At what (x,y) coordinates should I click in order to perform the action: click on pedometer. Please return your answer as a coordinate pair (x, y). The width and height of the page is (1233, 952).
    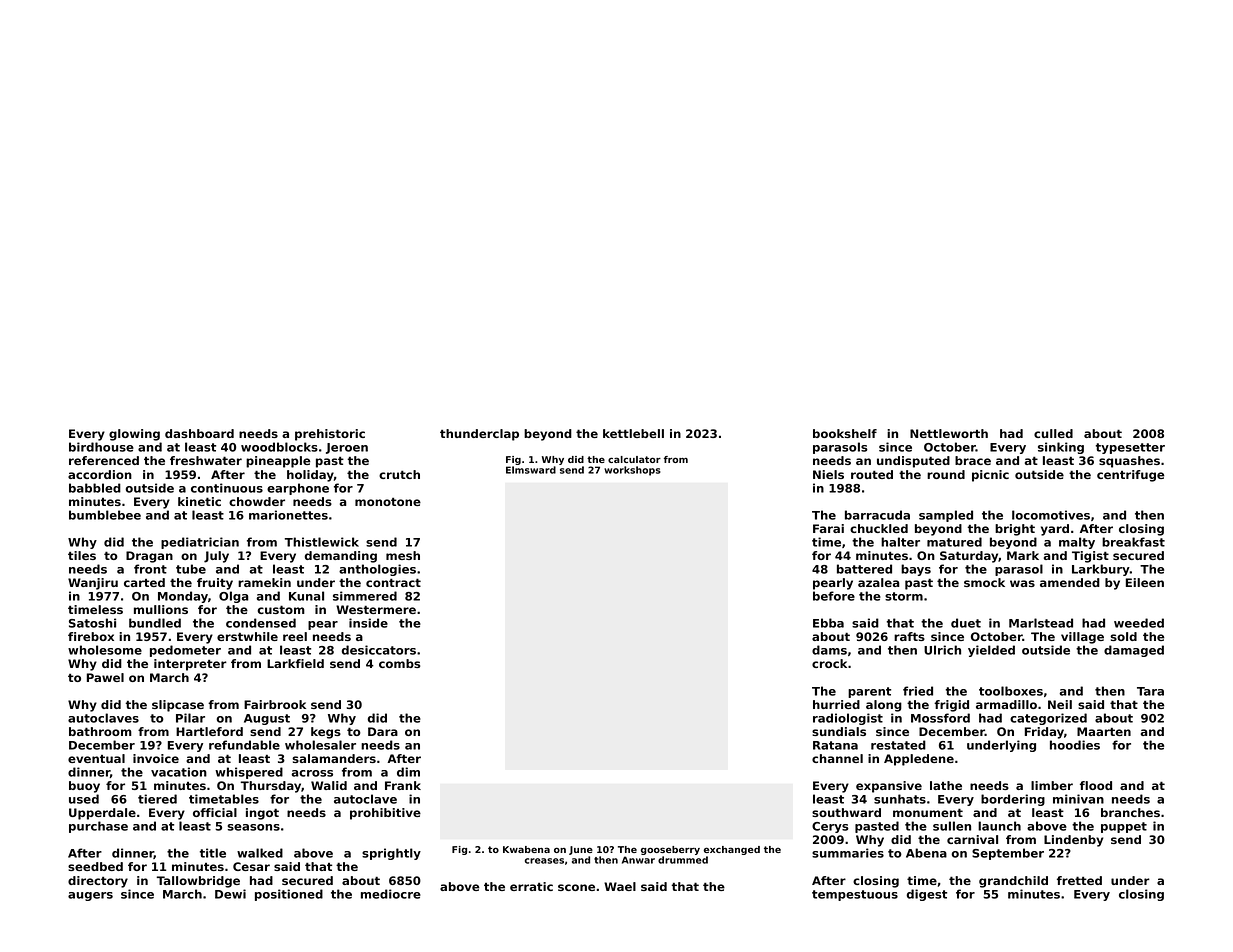
    Looking at the image, I should click on (185, 651).
